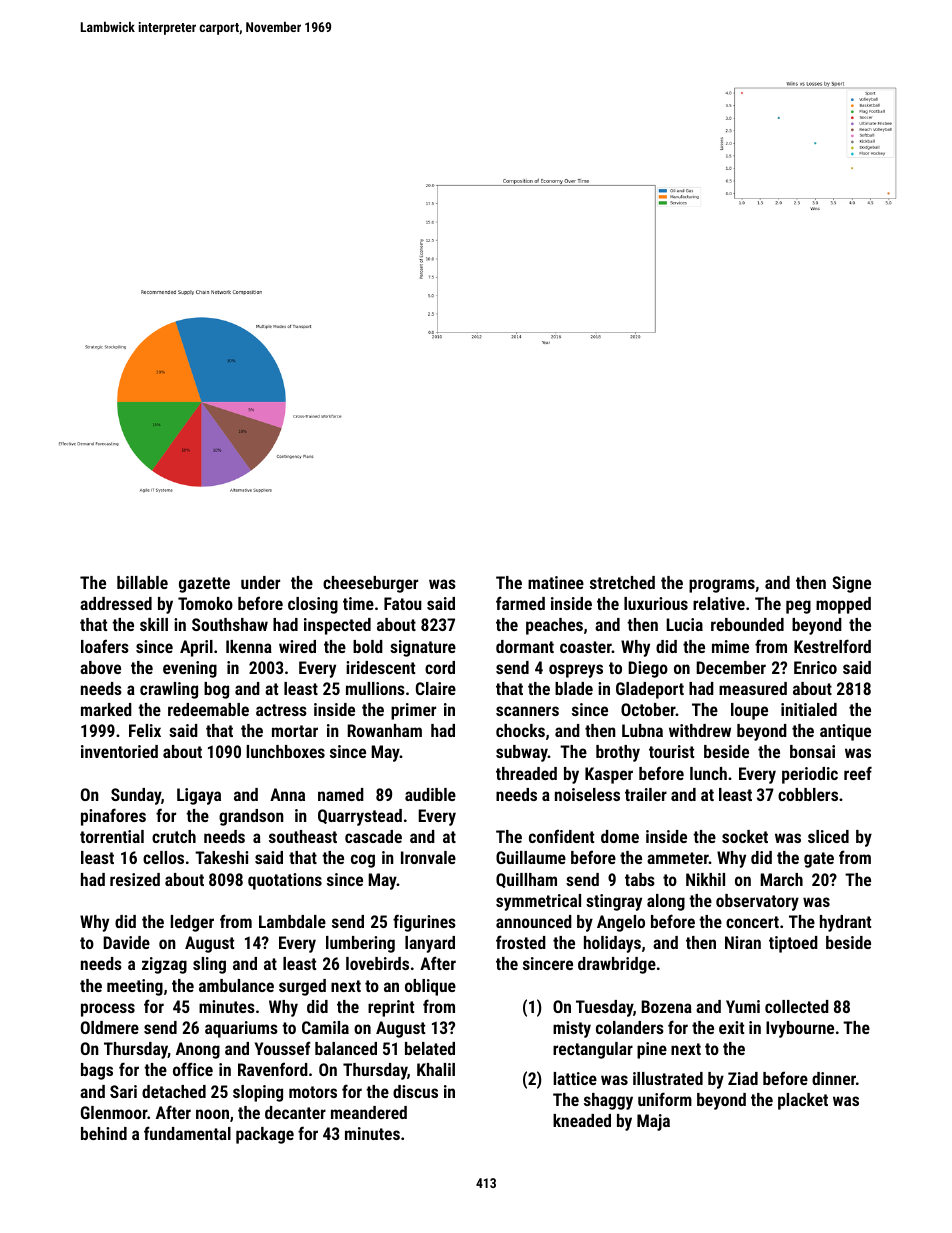 The image size is (952, 1233). I want to click on southeast, so click(303, 836).
